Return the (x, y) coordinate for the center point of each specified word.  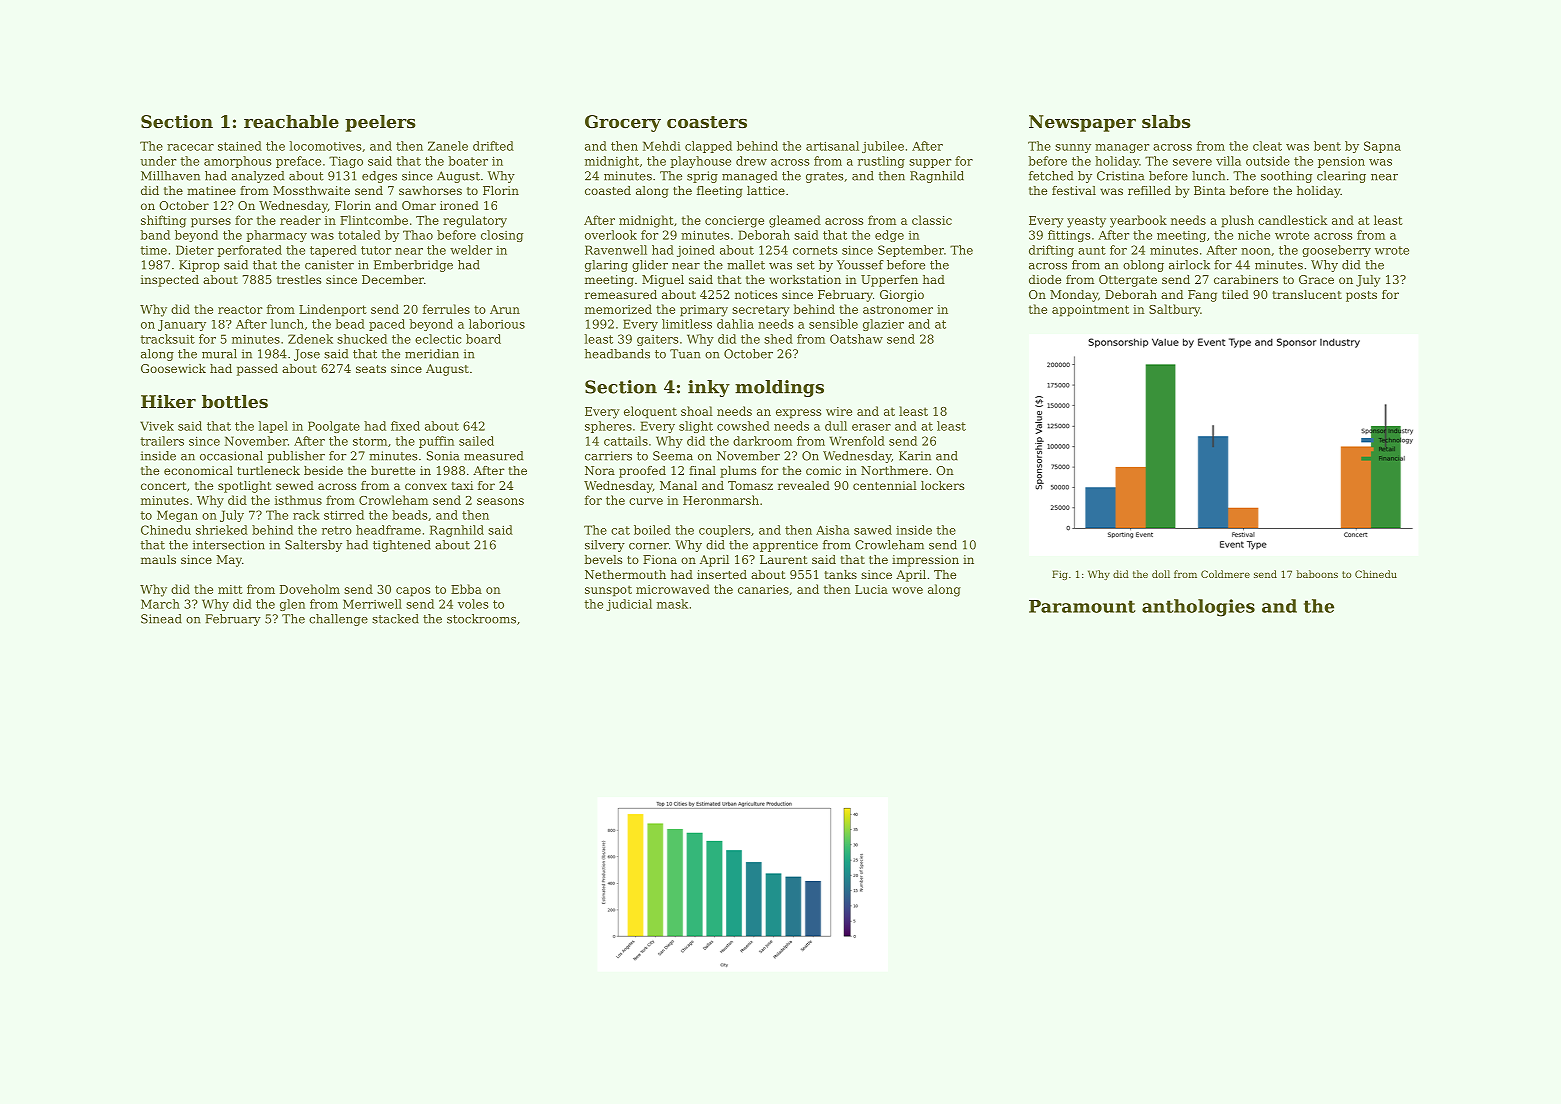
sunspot (608, 591)
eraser (871, 427)
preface (298, 162)
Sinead (161, 619)
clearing (1341, 177)
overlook (611, 235)
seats (371, 369)
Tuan (685, 354)
